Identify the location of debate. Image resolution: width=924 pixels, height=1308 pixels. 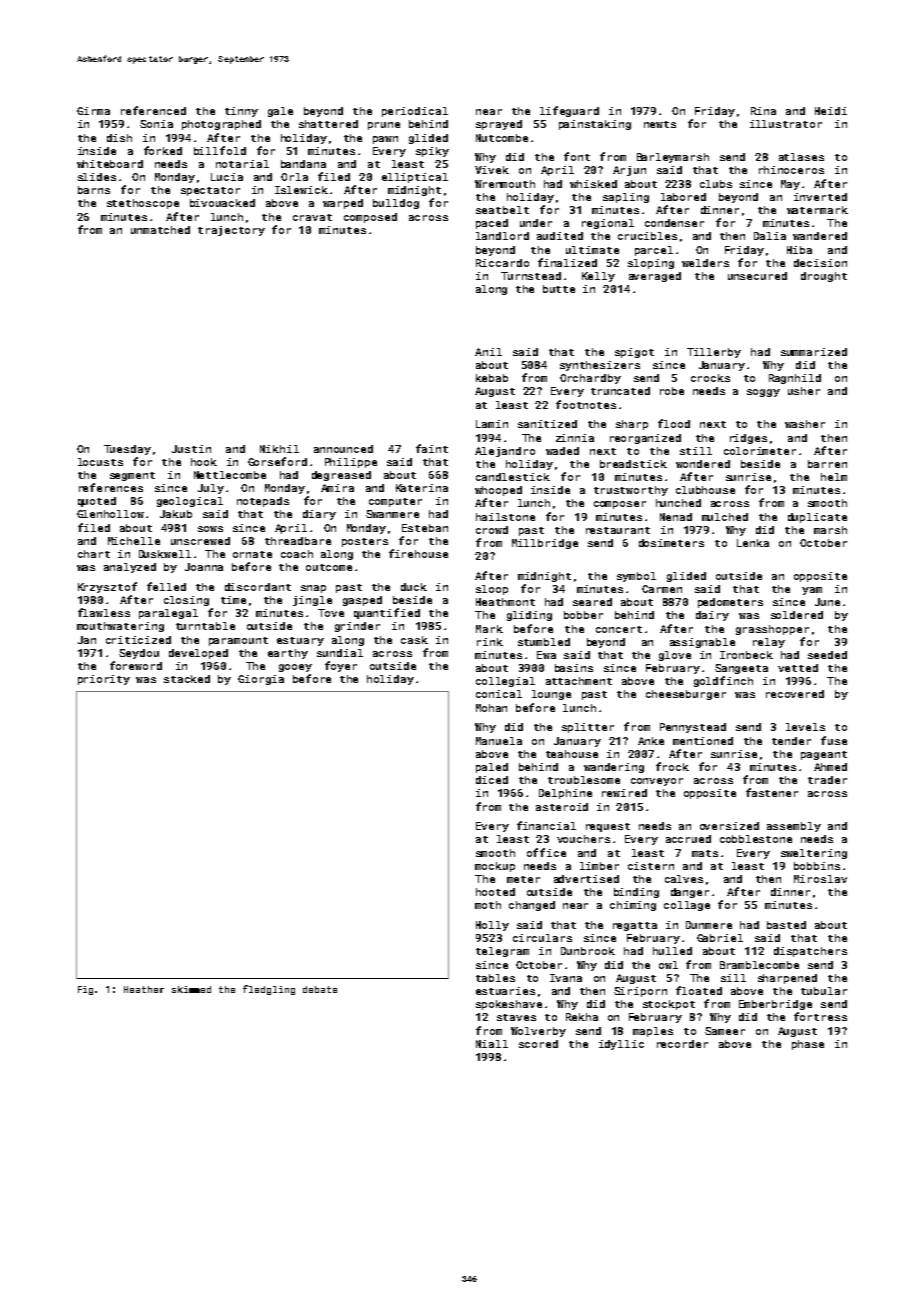
(320, 989).
